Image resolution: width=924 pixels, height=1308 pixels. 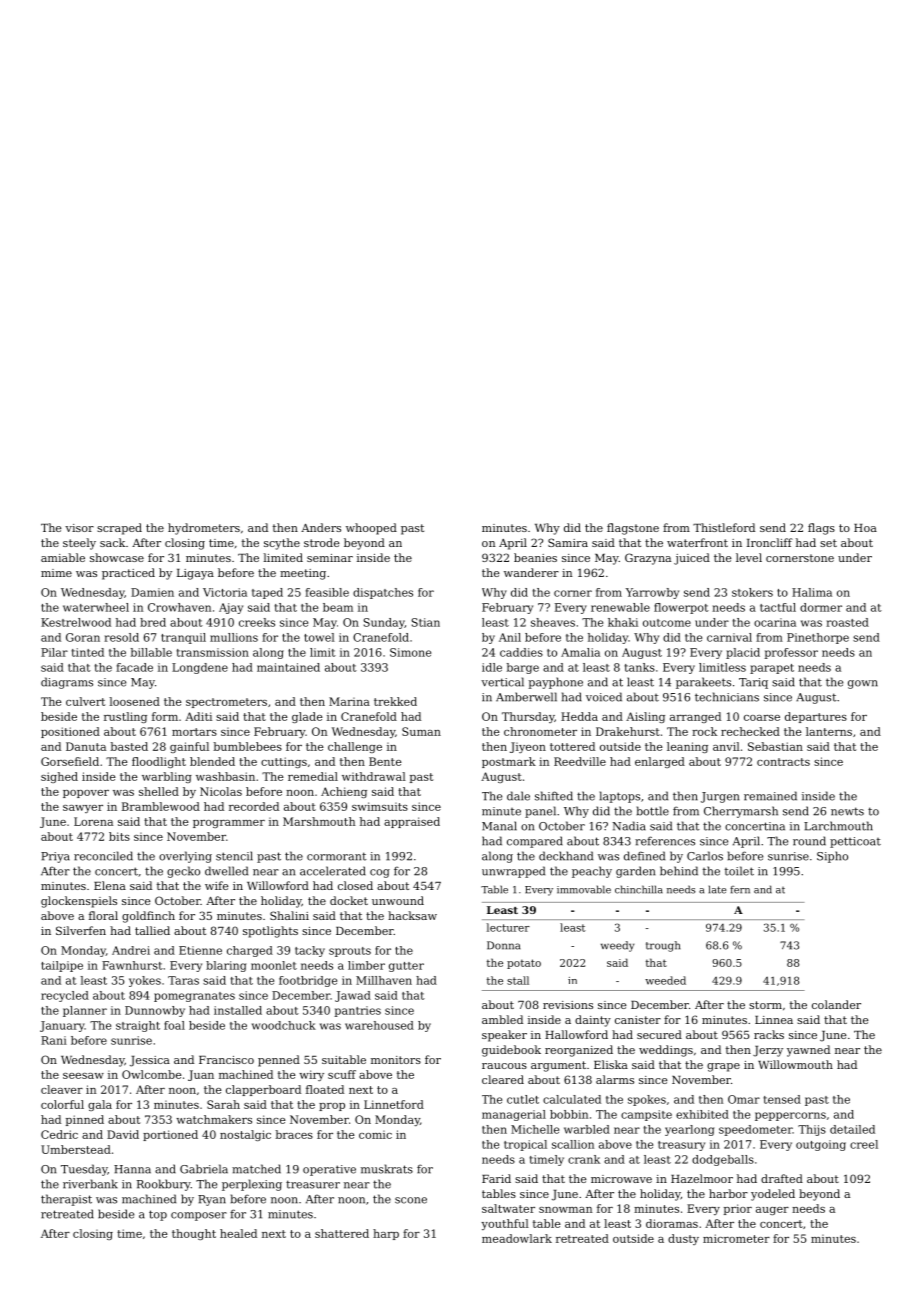 I want to click on appraised, so click(x=412, y=822).
